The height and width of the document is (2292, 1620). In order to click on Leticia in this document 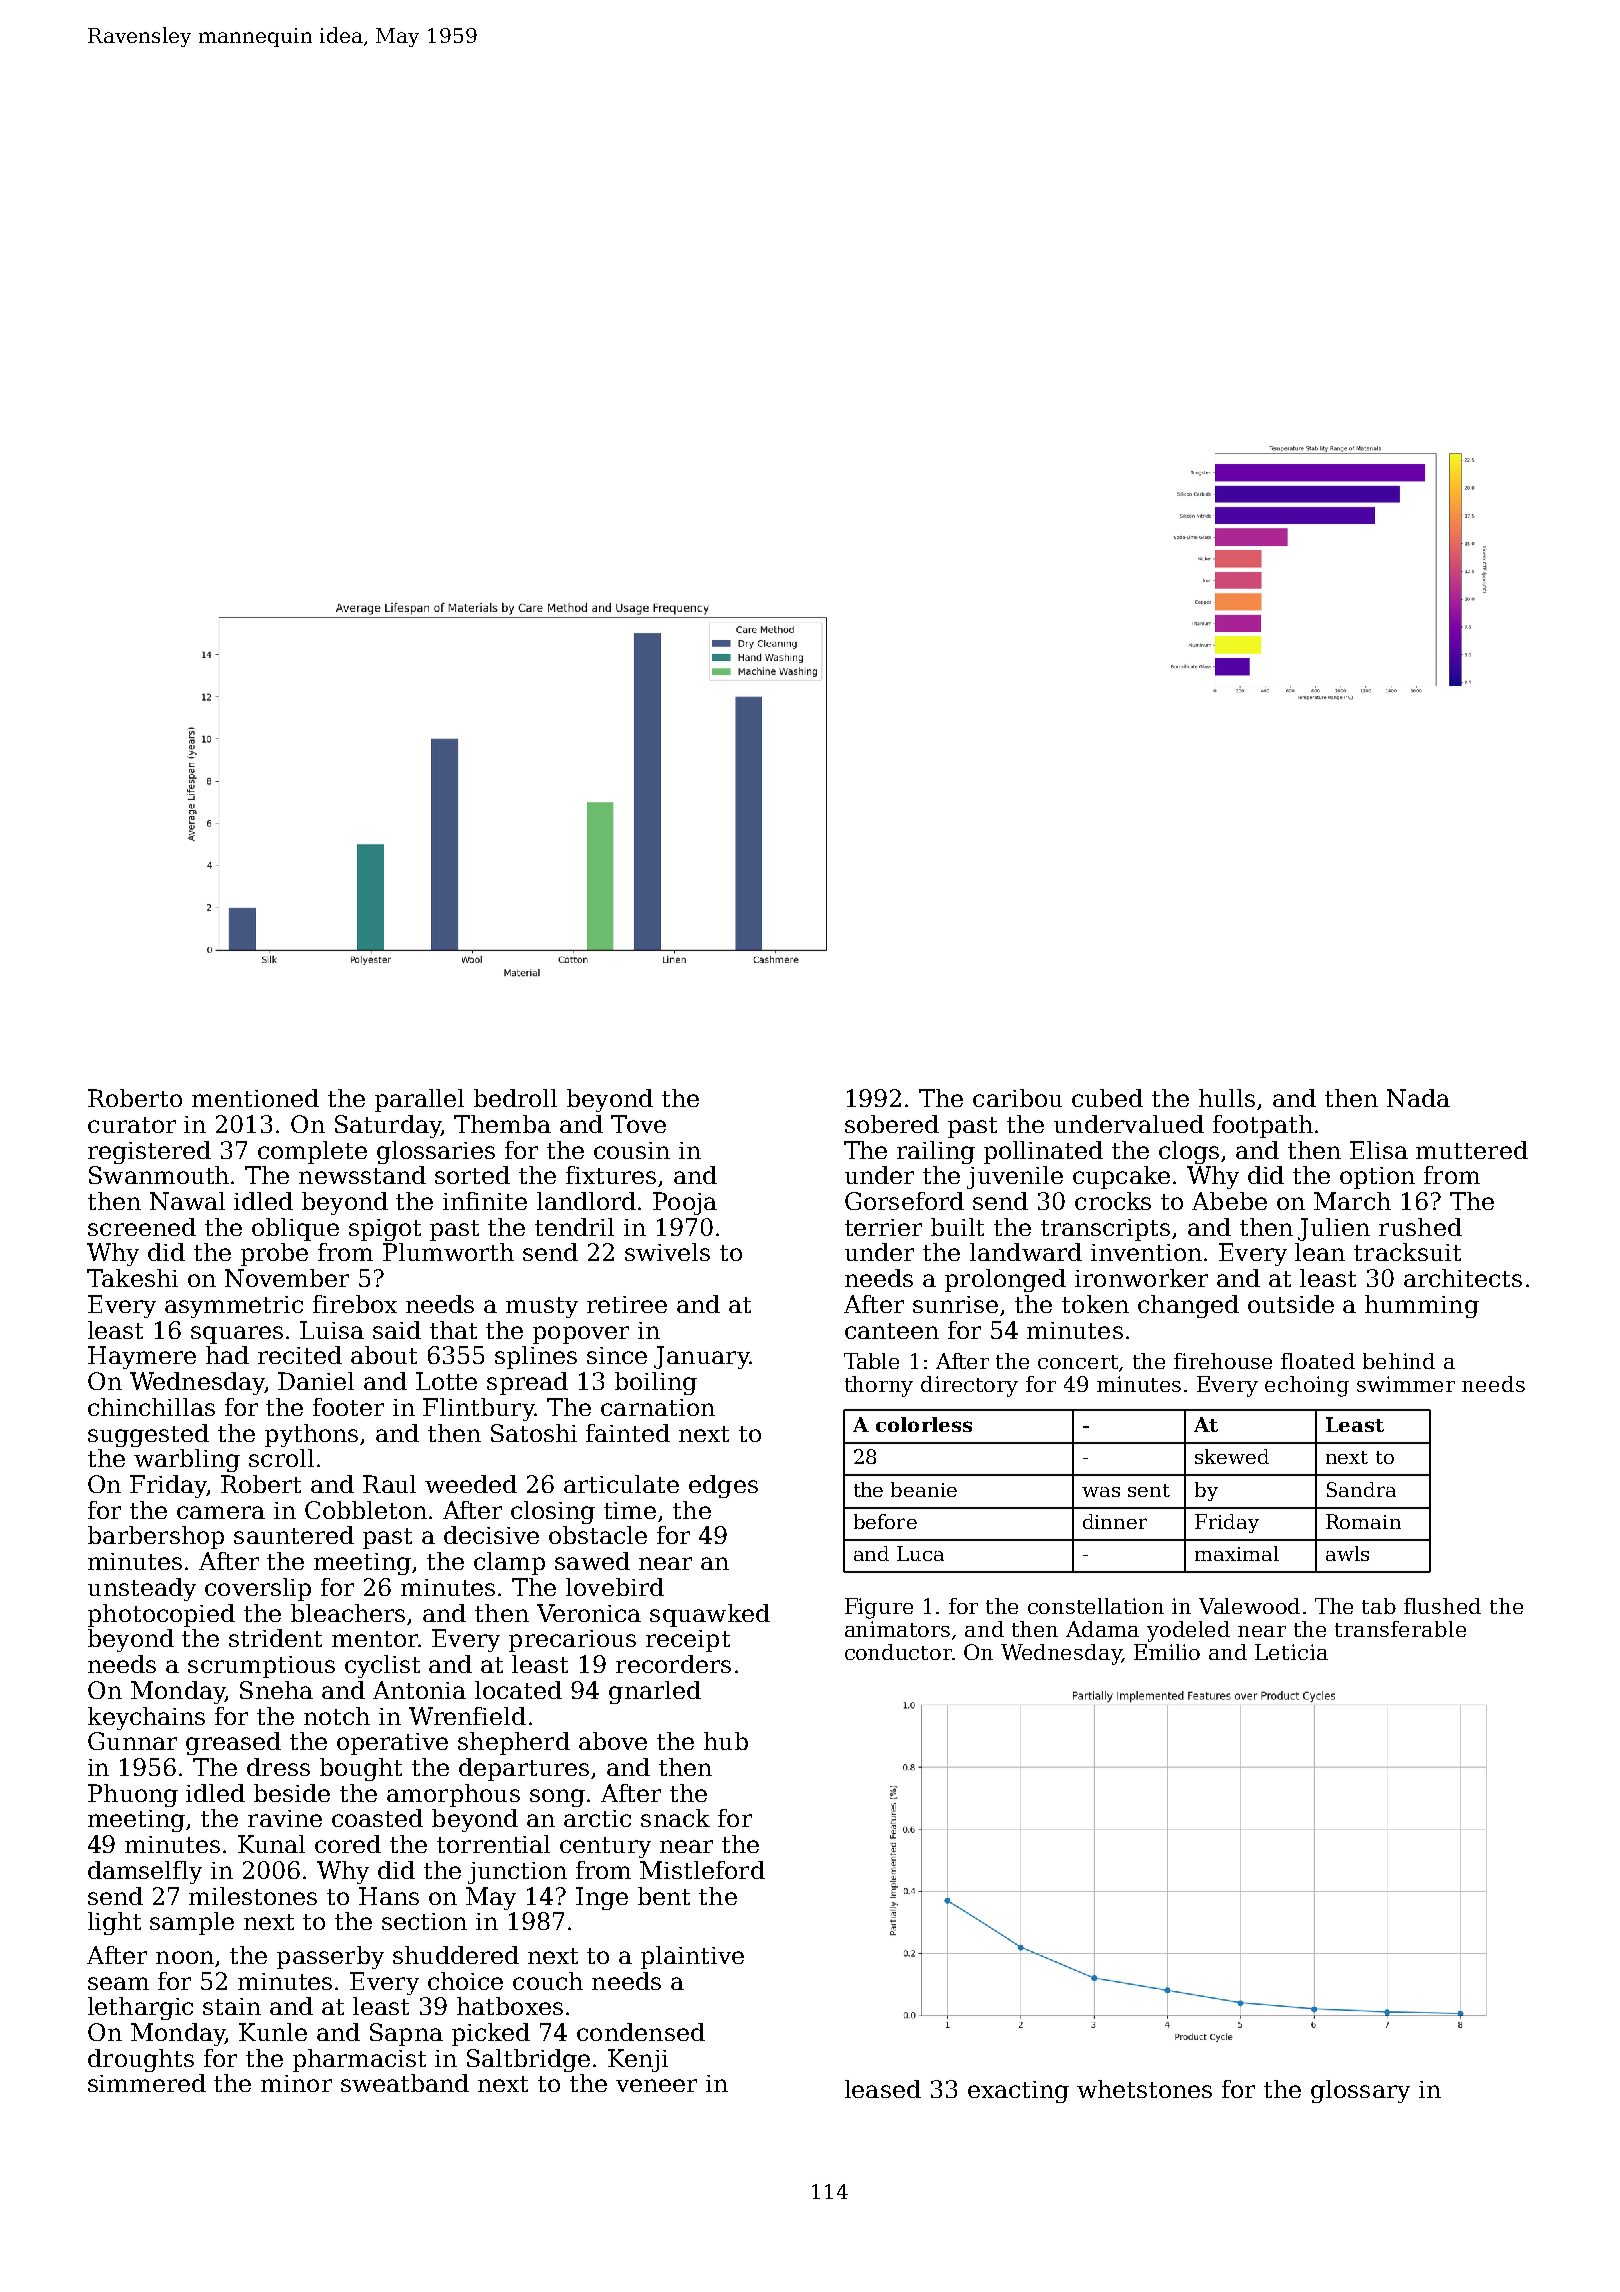, I will do `click(1291, 1652)`.
